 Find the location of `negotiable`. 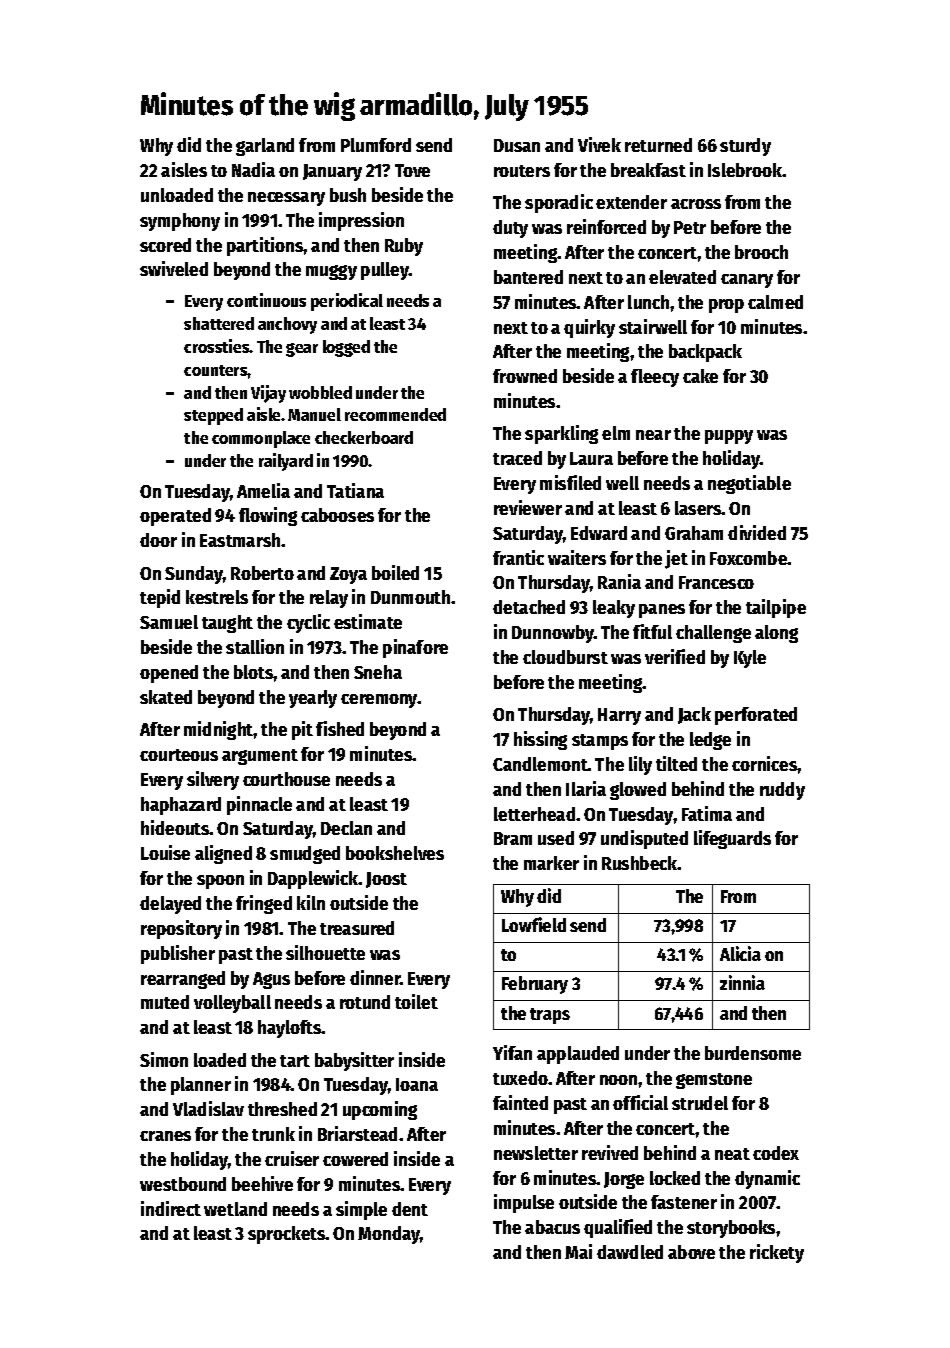

negotiable is located at coordinates (749, 484).
